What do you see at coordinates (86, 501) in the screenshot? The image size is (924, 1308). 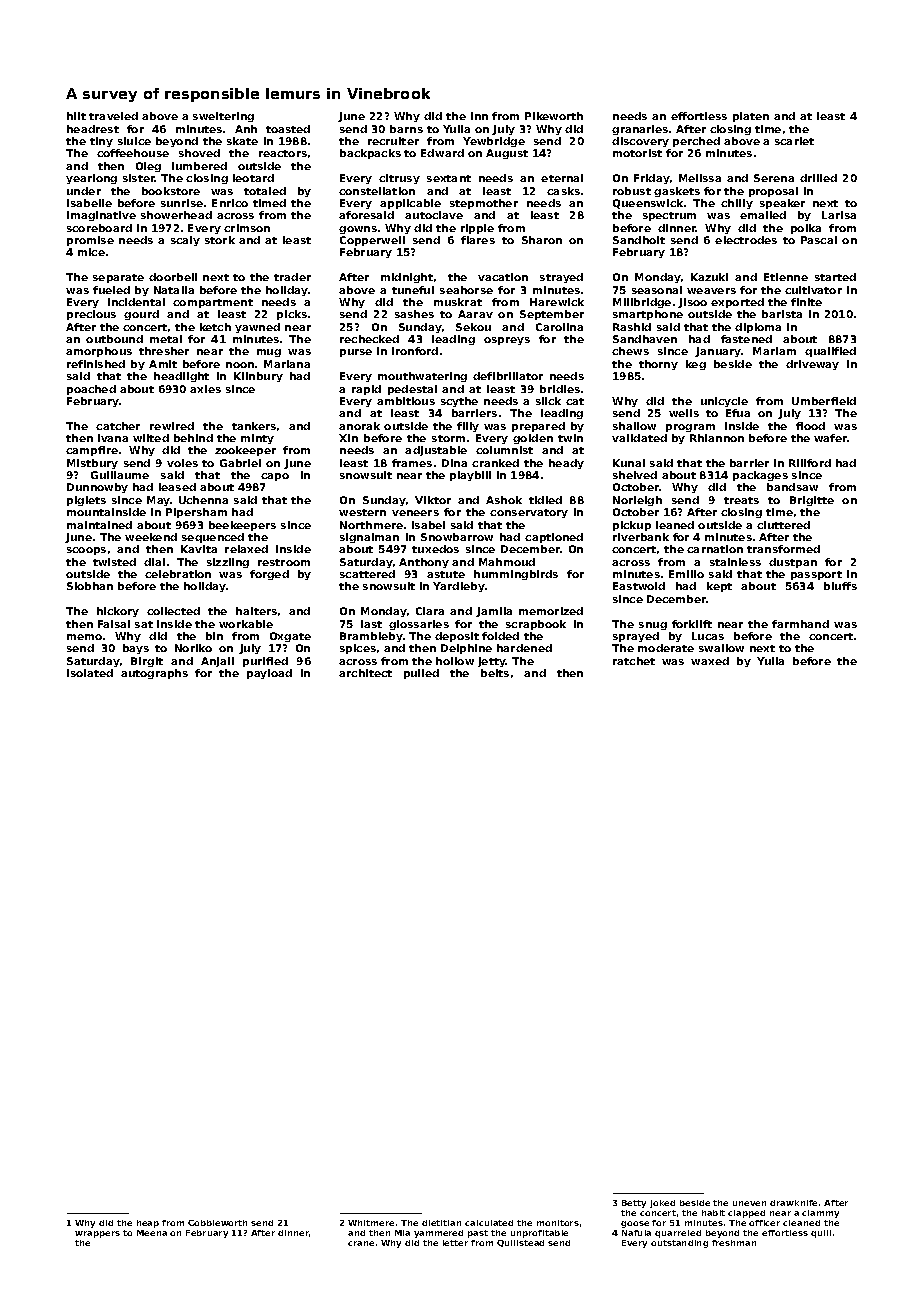 I see `piglets` at bounding box center [86, 501].
